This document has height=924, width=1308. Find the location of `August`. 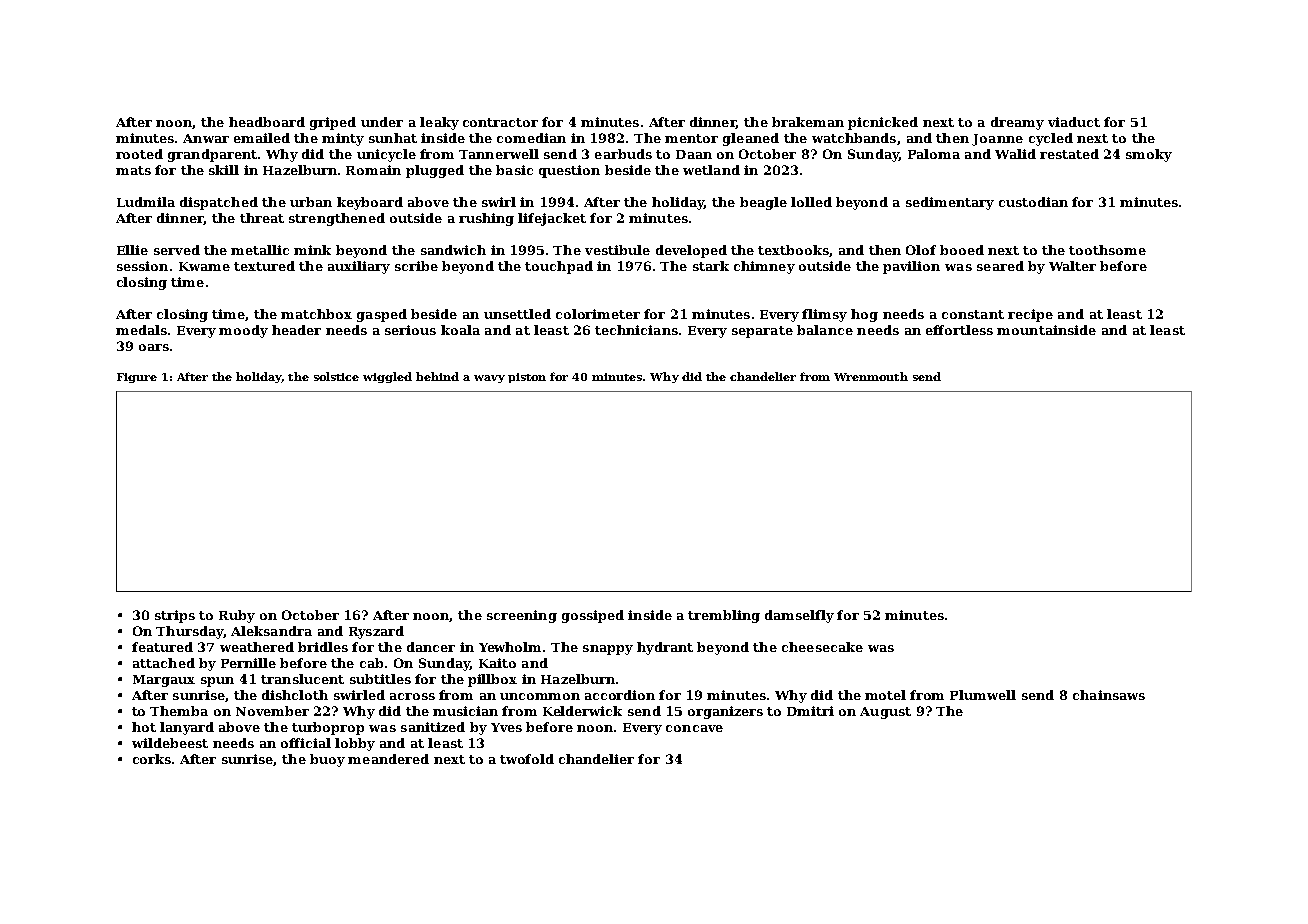

August is located at coordinates (885, 713).
